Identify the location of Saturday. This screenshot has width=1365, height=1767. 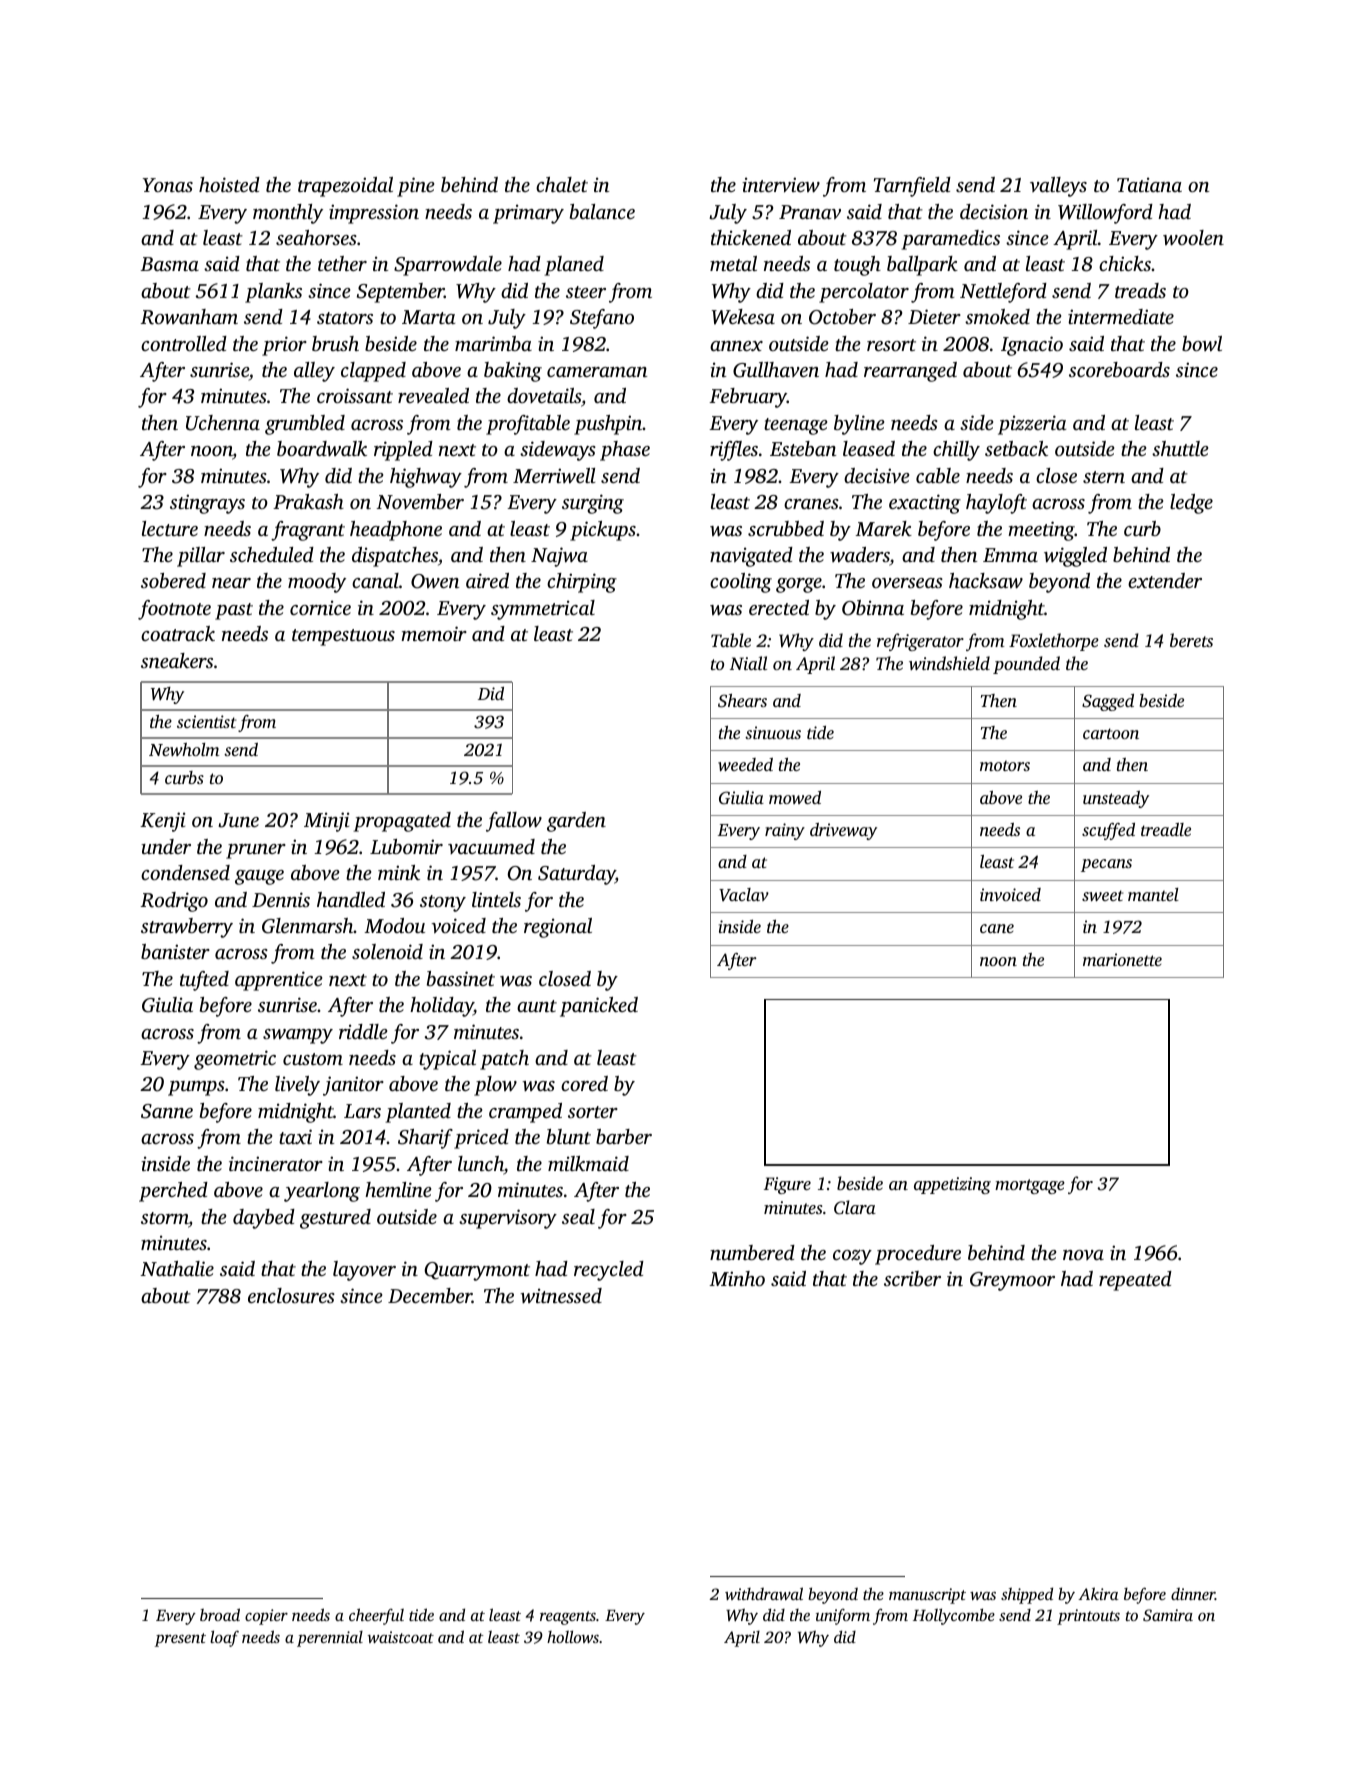
(576, 875).
